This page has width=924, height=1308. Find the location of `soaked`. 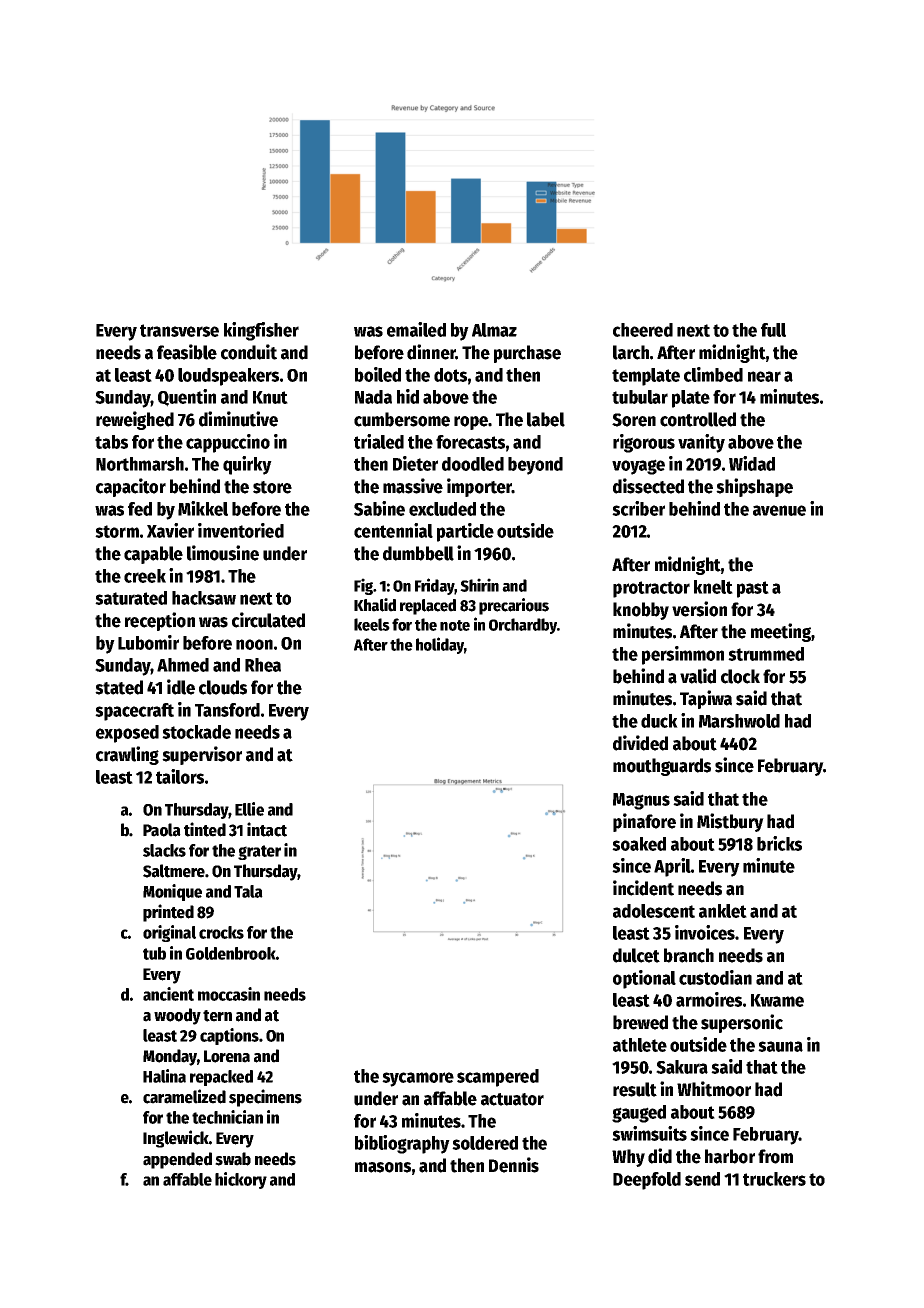

soaked is located at coordinates (639, 844).
